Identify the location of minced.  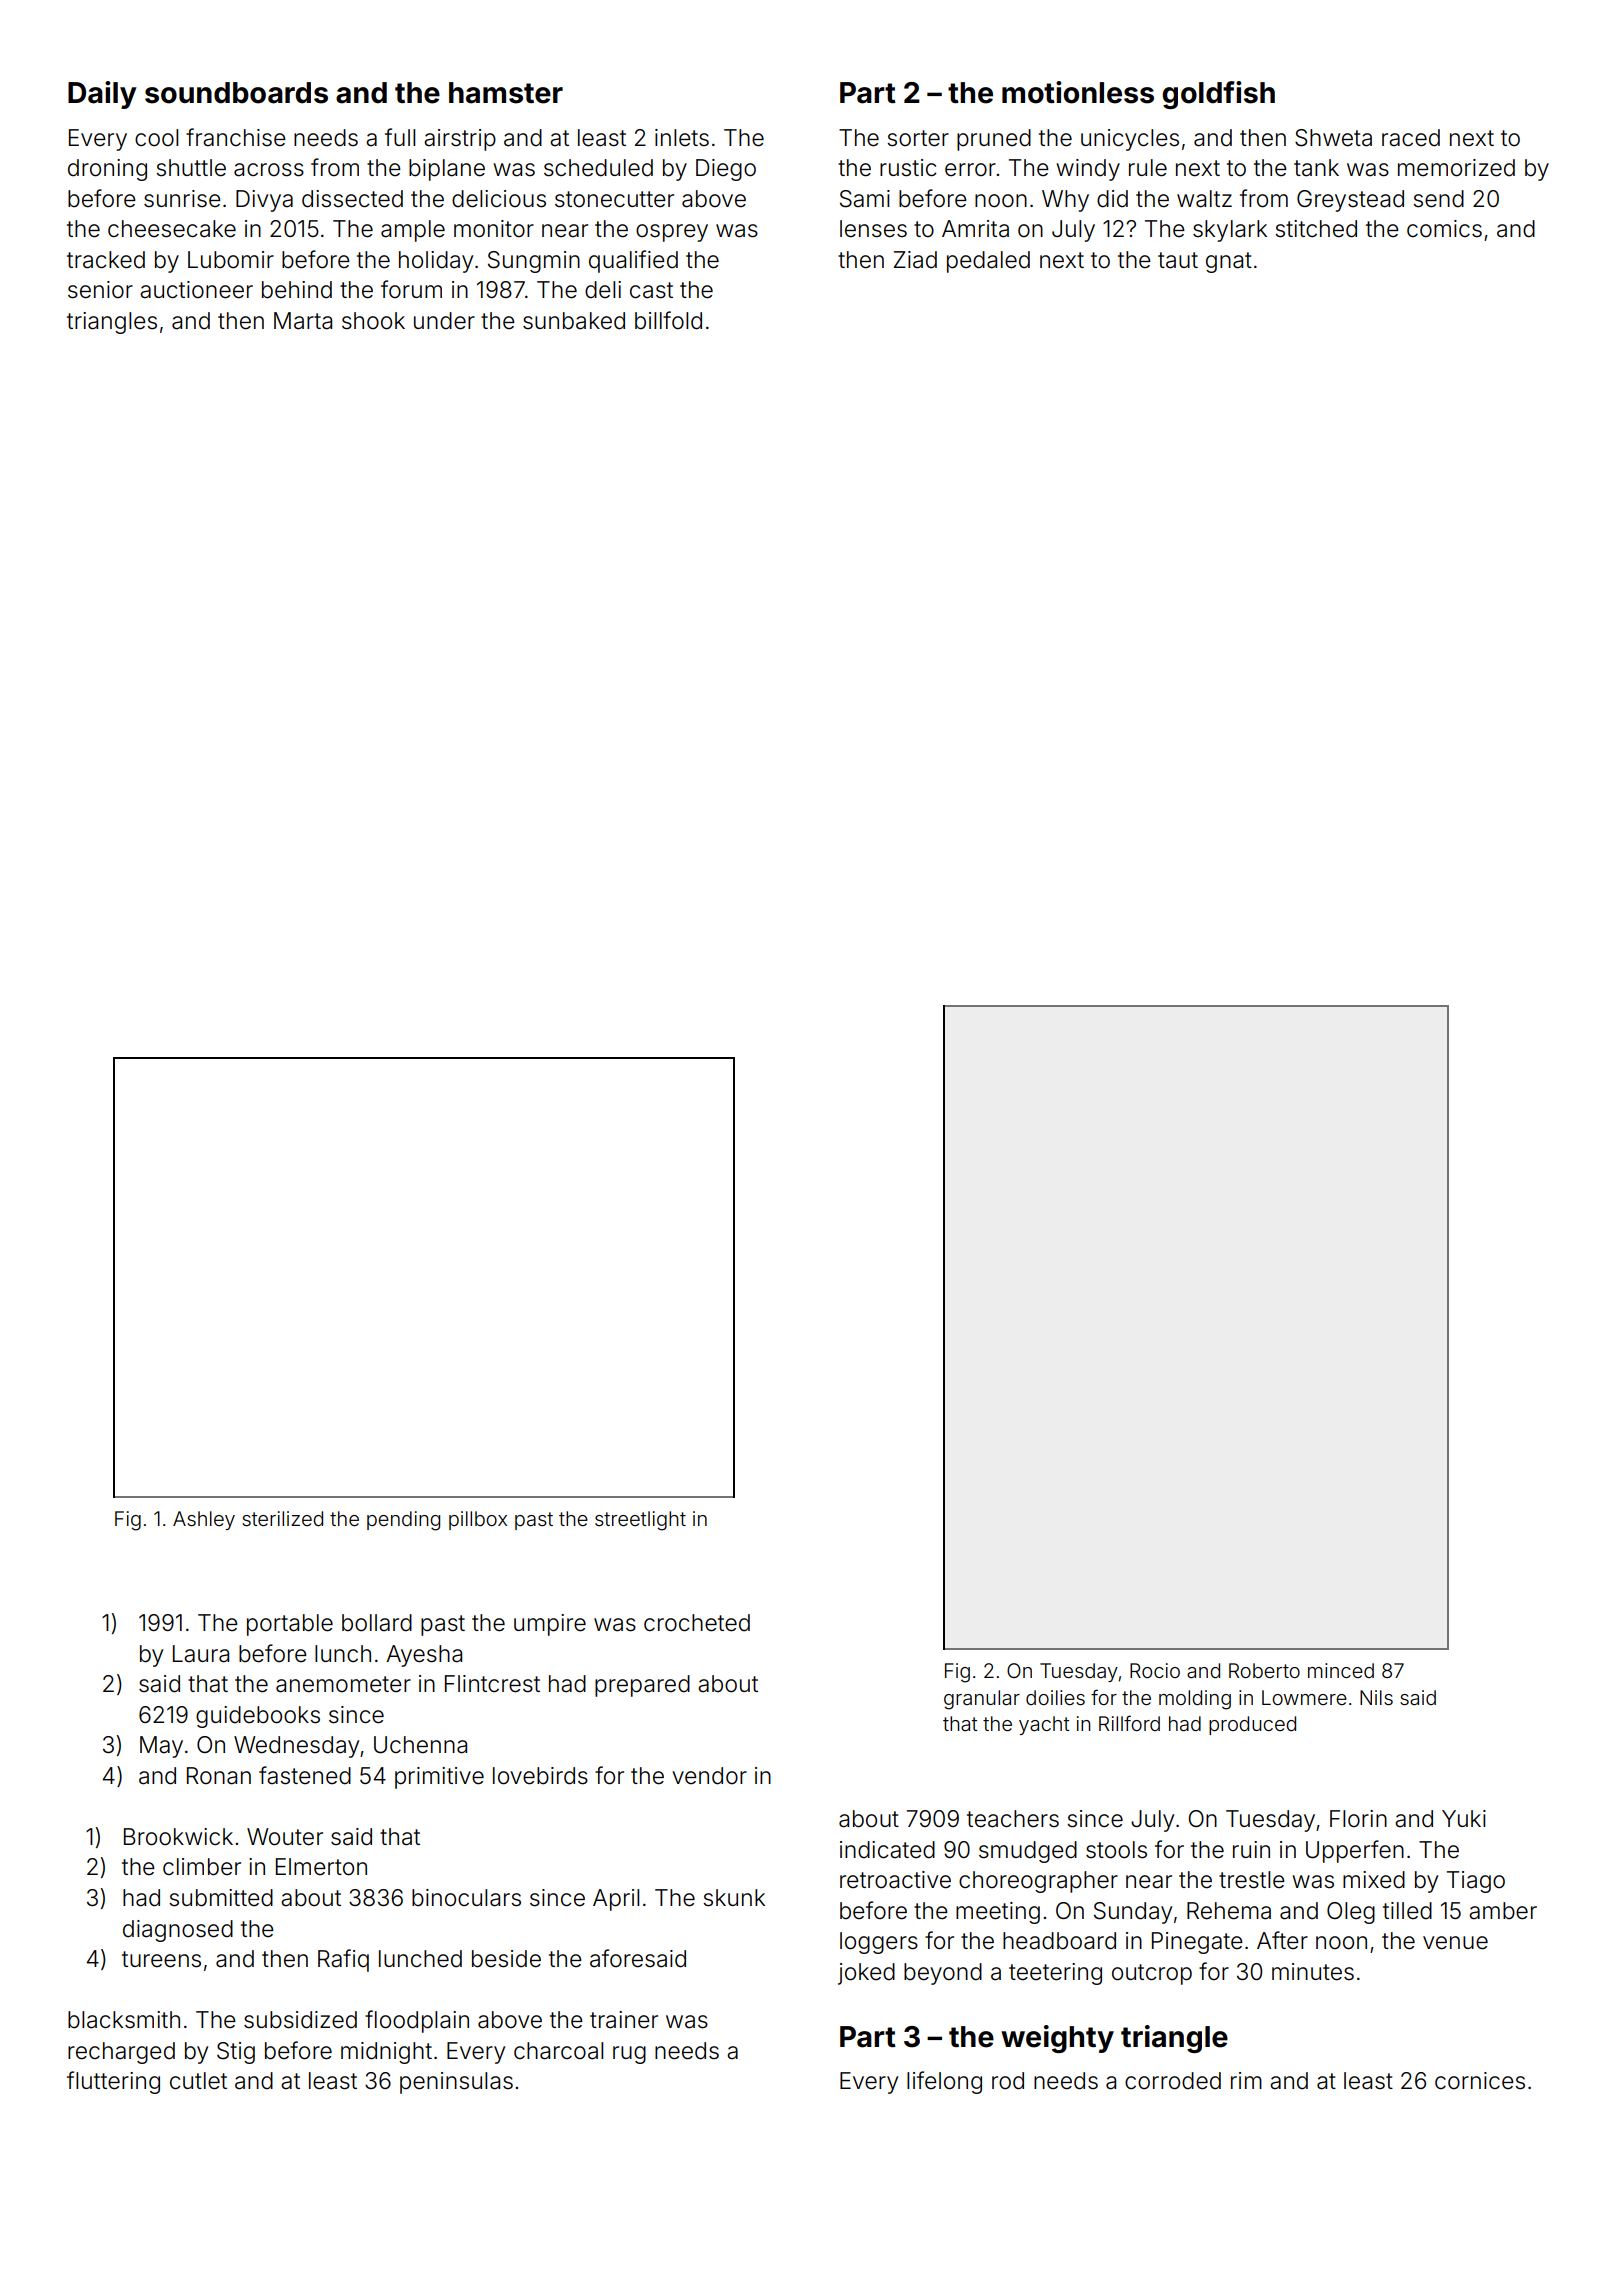
(1341, 1670).
